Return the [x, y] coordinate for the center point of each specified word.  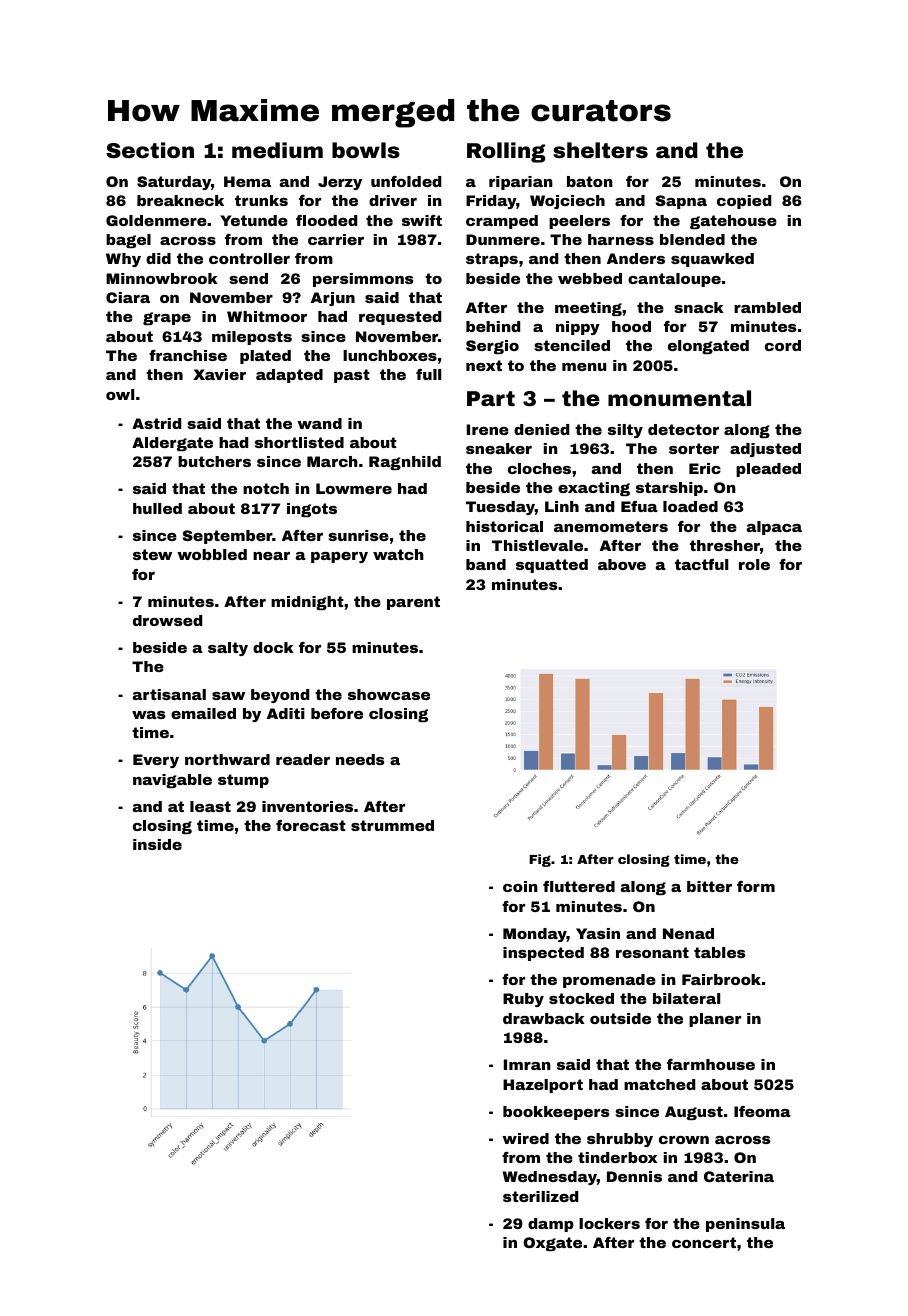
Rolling [506, 152]
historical [504, 526]
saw [228, 696]
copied [744, 202]
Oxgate [552, 1244]
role [754, 564]
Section [150, 150]
